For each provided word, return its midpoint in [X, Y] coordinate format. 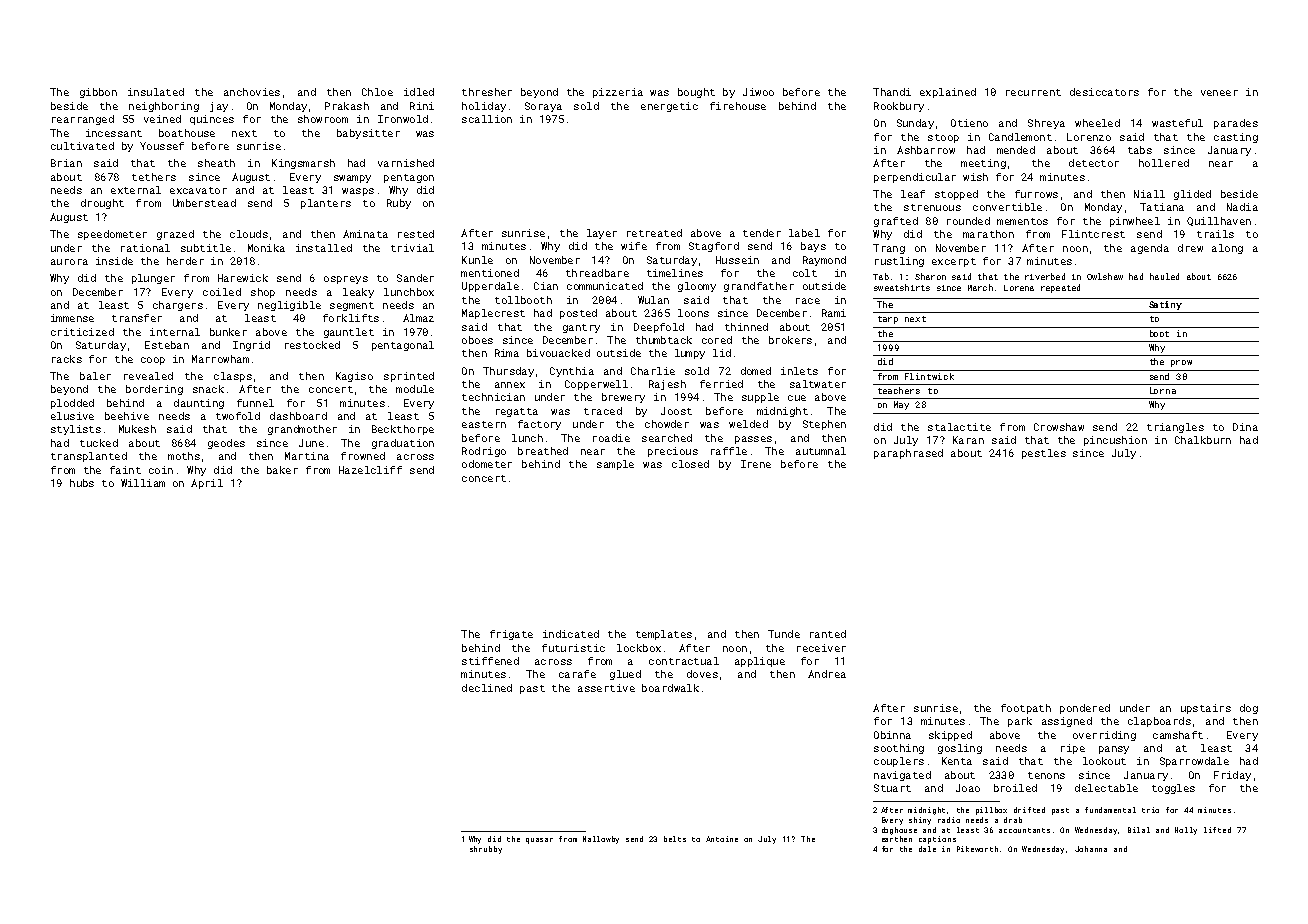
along [1227, 249]
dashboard [298, 416]
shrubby [486, 850]
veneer [1219, 93]
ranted [828, 634]
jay [219, 107]
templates [664, 635]
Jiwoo [758, 92]
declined [487, 688]
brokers [790, 340]
